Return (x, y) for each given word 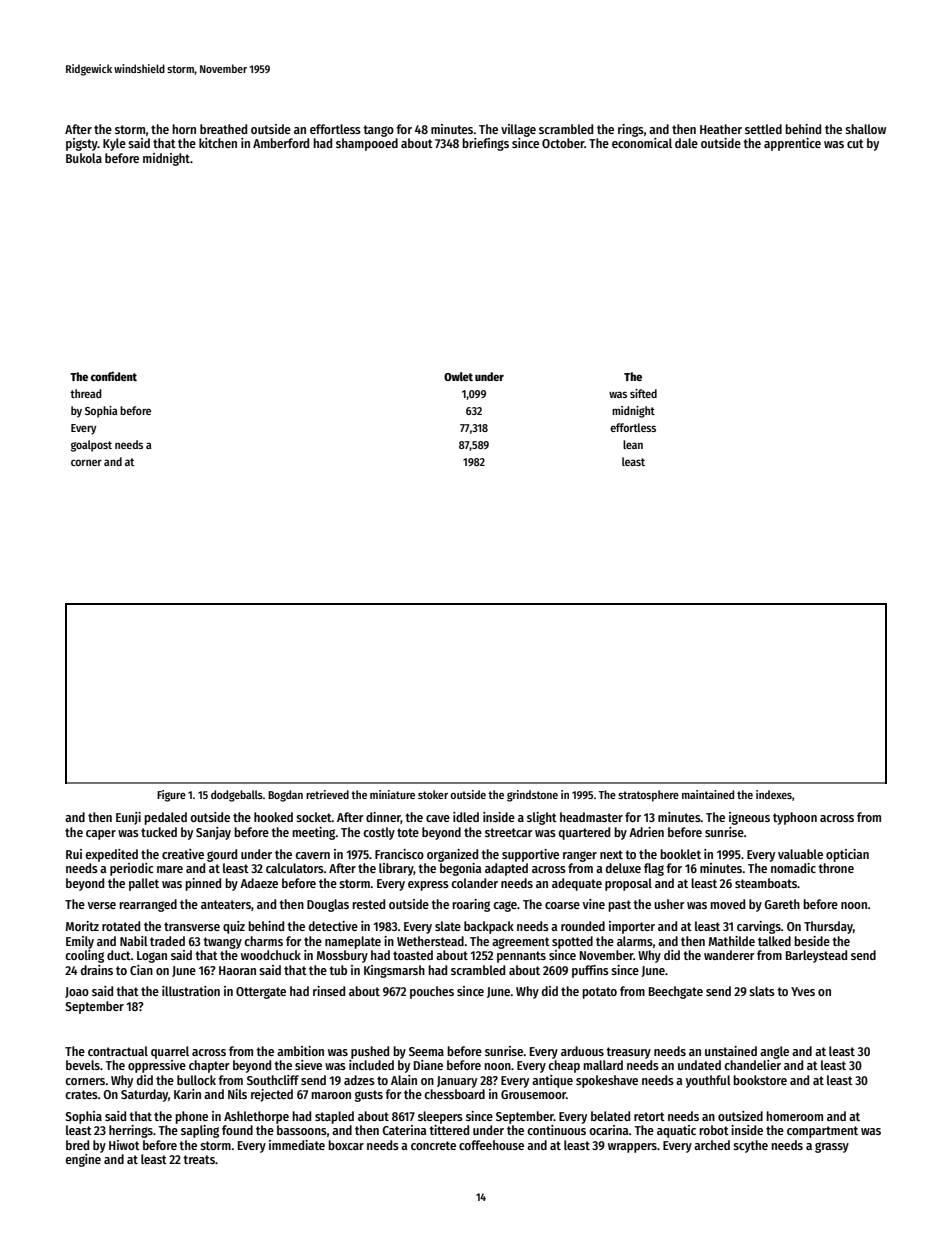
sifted (643, 393)
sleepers (440, 1117)
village (518, 130)
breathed (223, 129)
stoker (433, 794)
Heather (721, 129)
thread (86, 393)
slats (762, 991)
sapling (200, 1131)
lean (633, 444)
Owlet (458, 376)
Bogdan (285, 796)
